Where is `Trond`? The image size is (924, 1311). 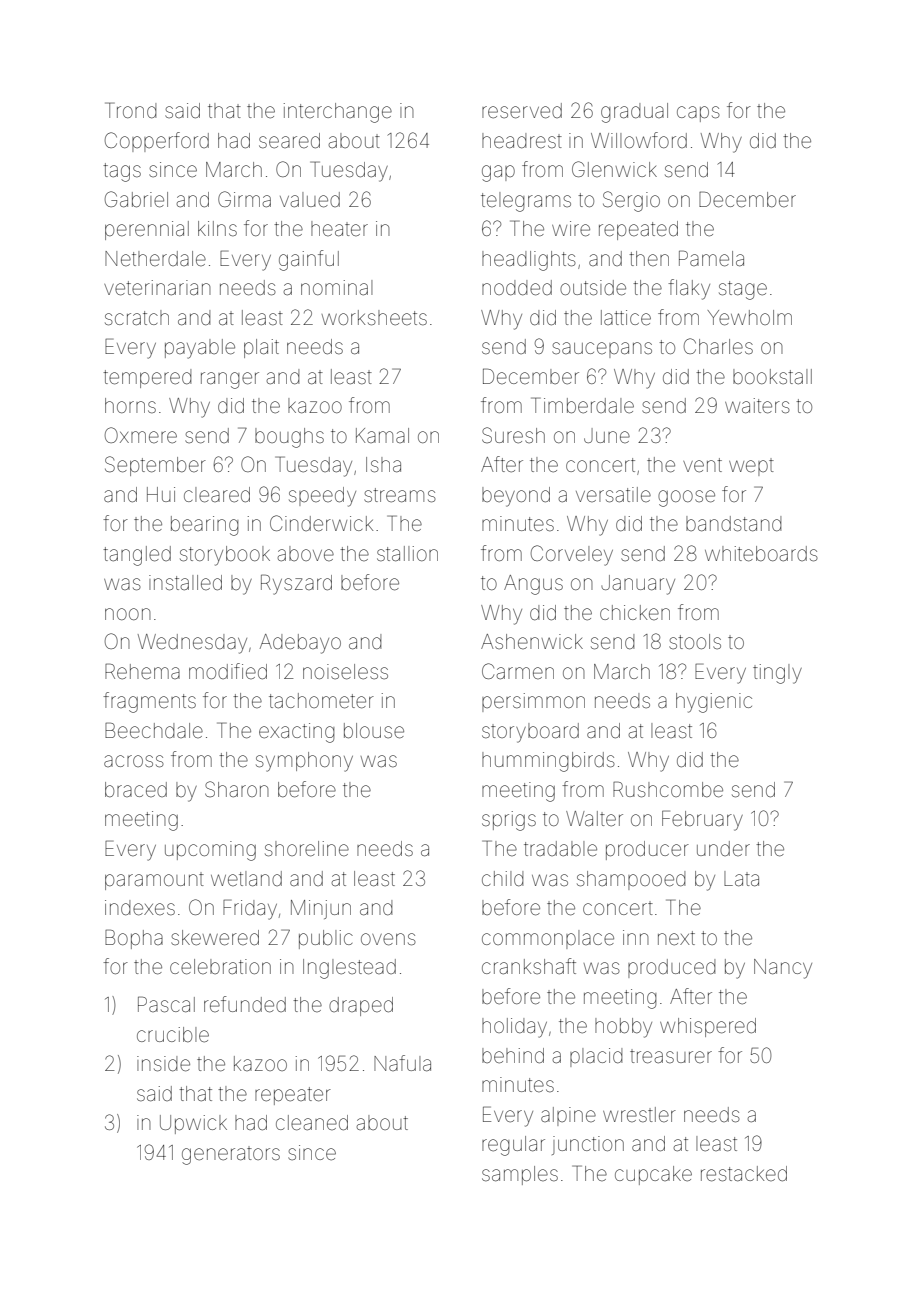 Trond is located at coordinates (130, 110).
